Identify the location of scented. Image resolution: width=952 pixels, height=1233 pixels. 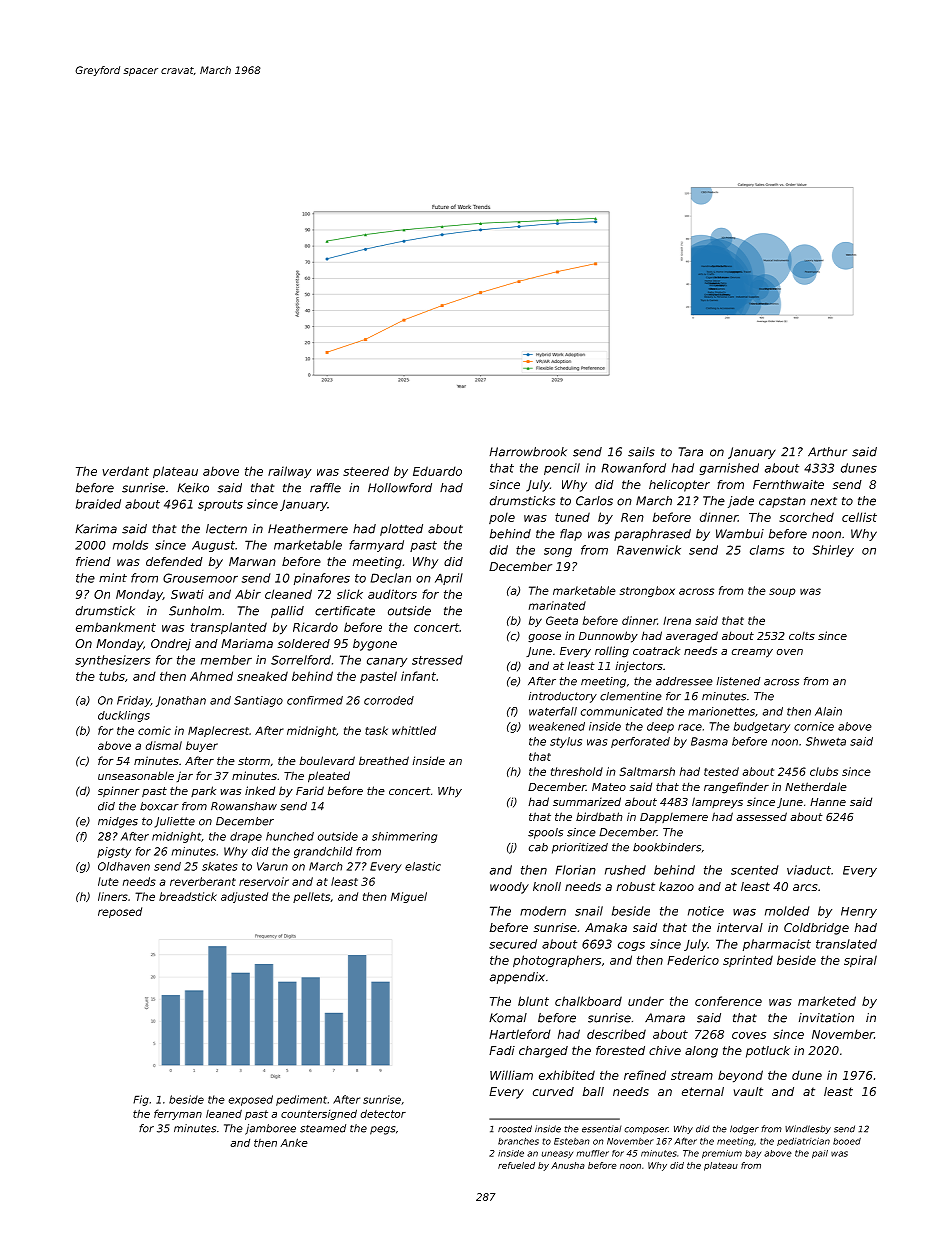
(755, 870).
